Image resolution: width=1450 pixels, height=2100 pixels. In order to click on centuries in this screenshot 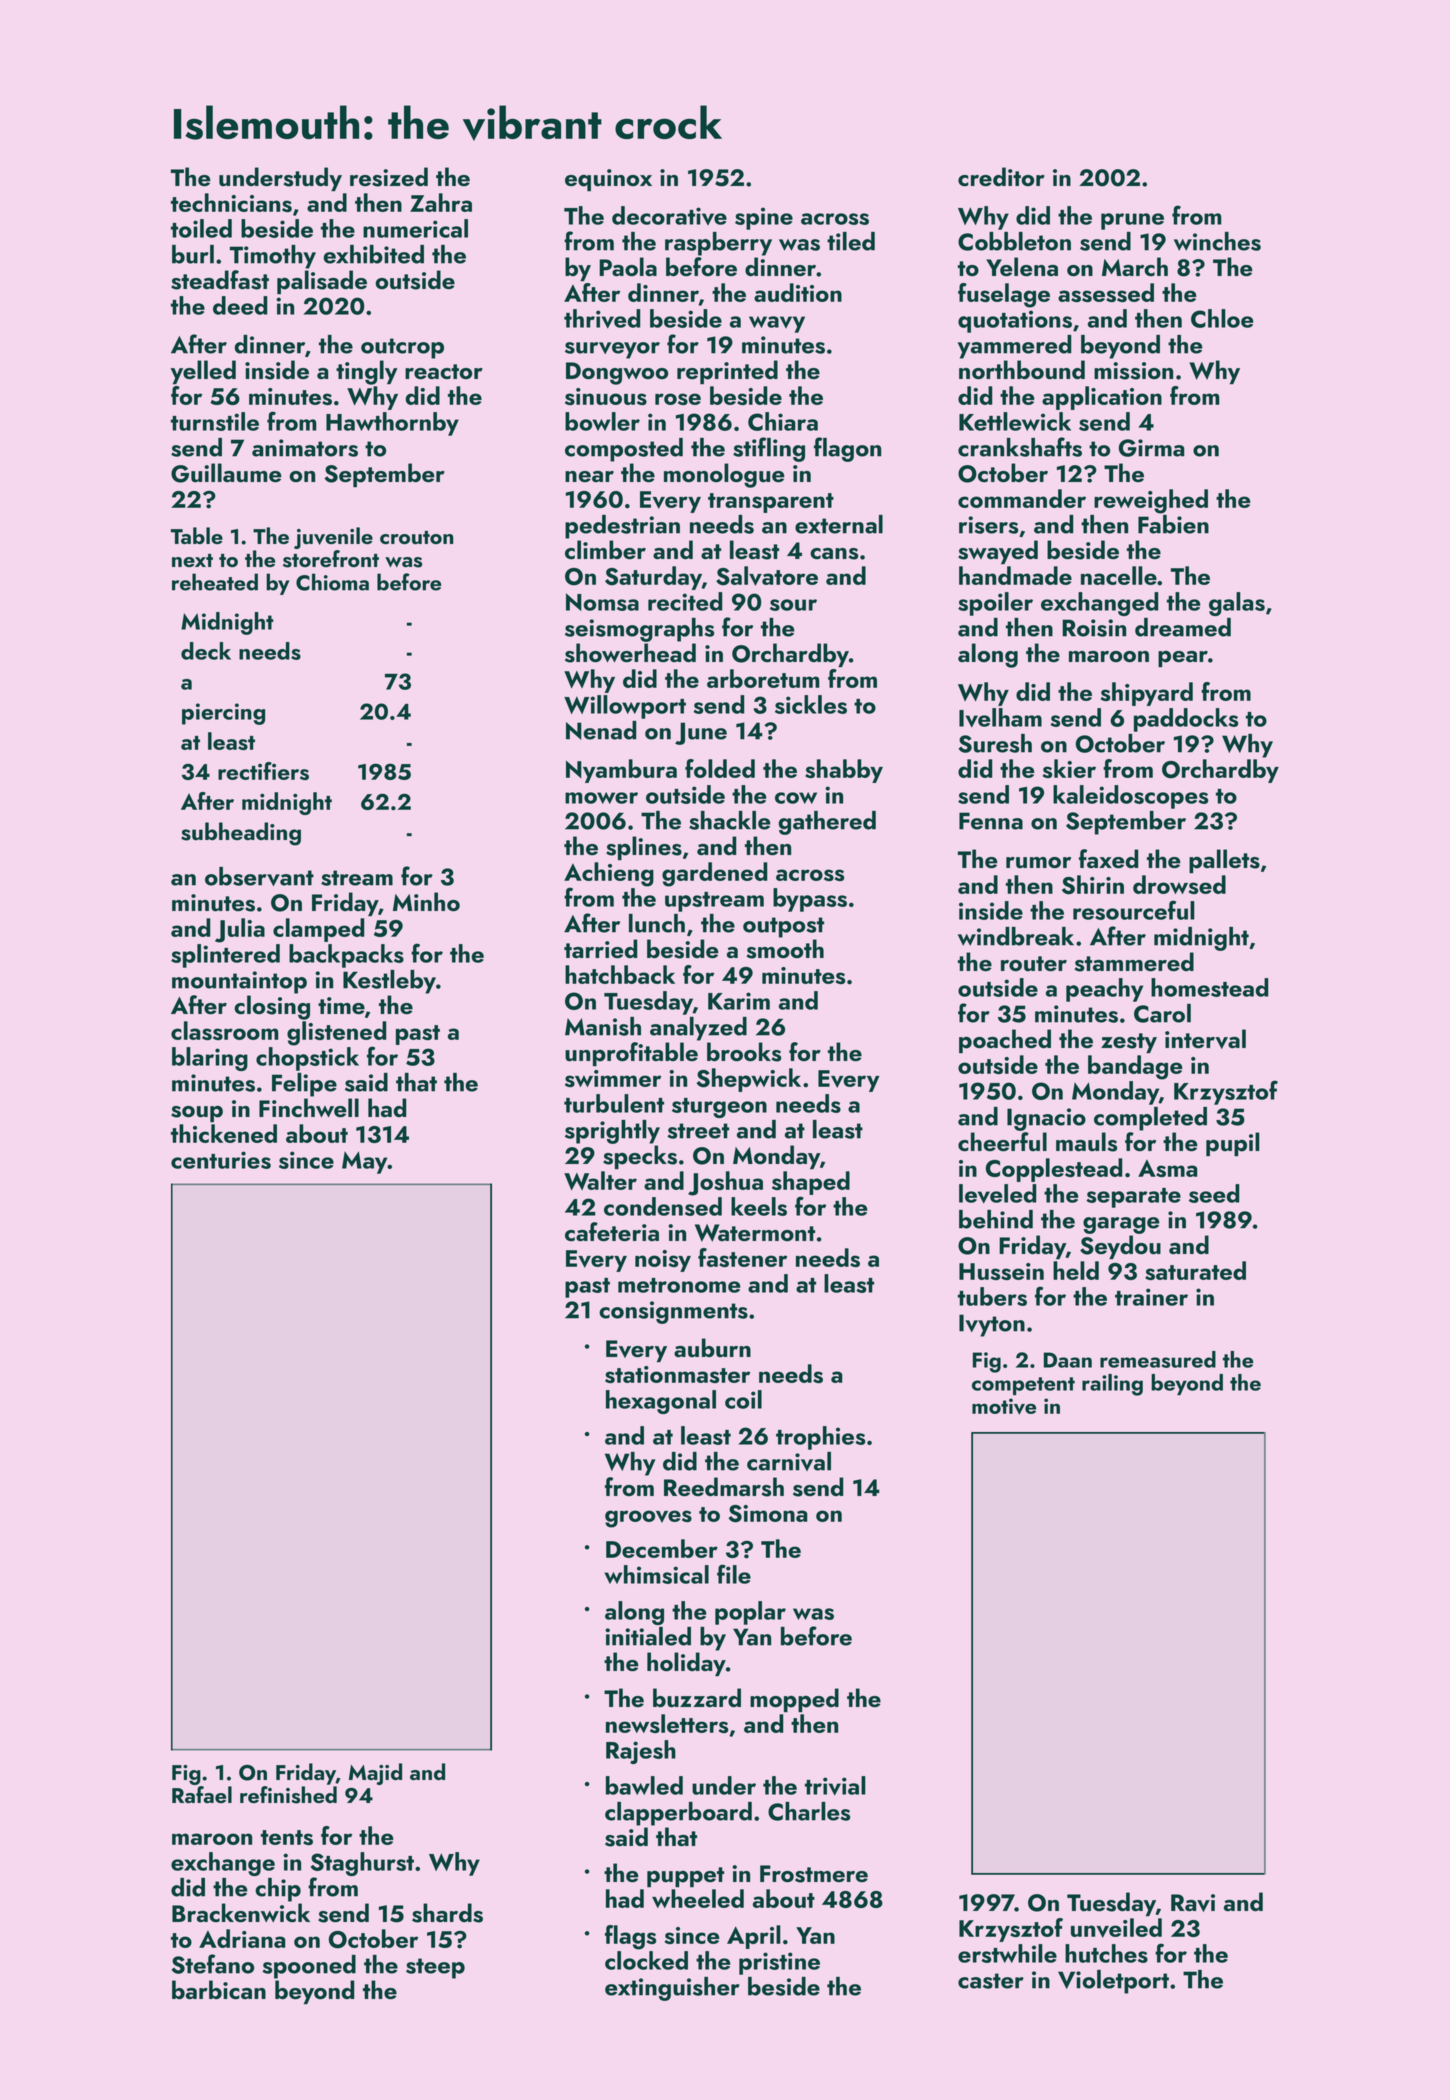, I will do `click(221, 1160)`.
